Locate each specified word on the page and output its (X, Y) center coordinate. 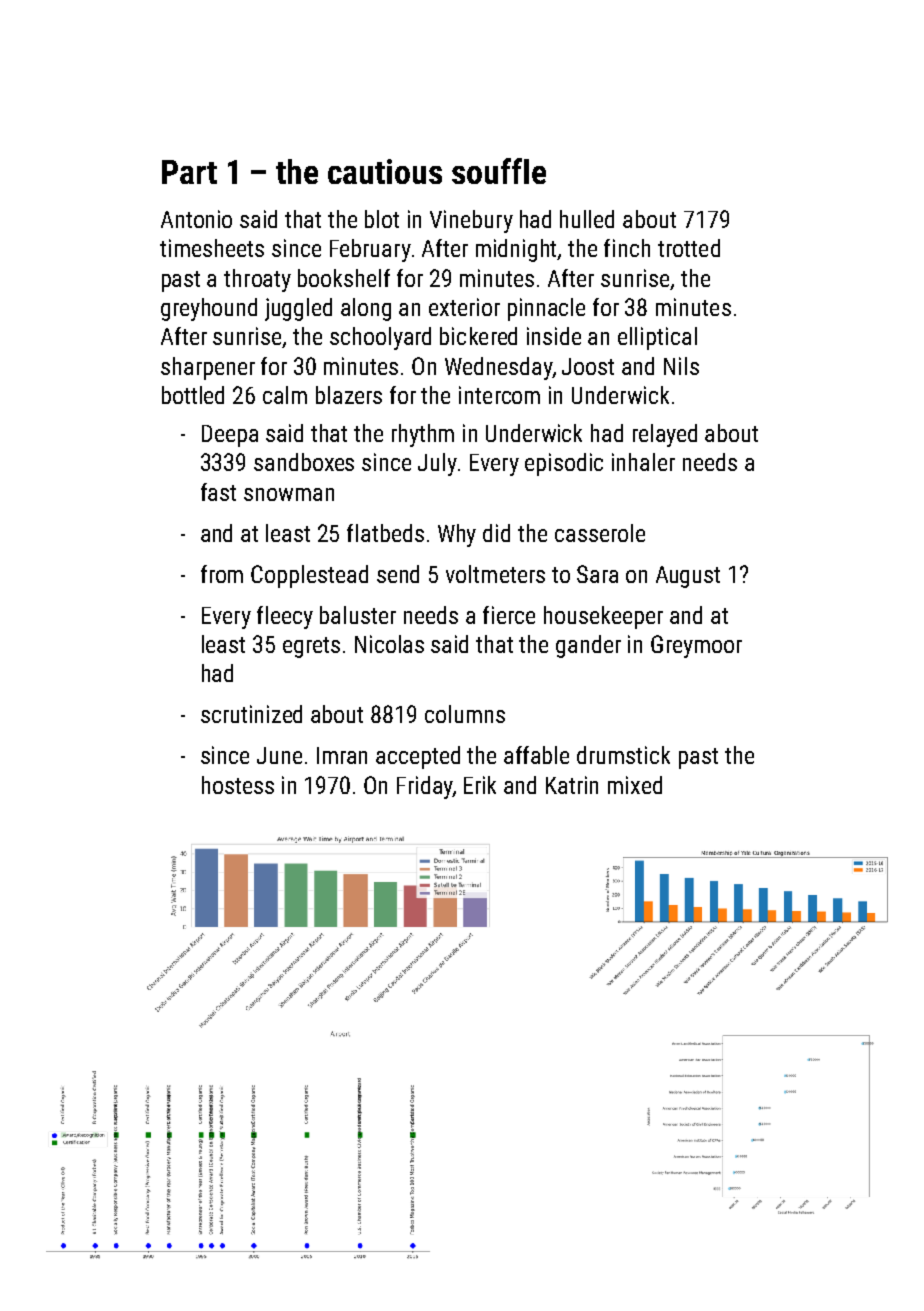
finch (627, 248)
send (398, 574)
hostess (238, 785)
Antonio (196, 219)
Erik (480, 785)
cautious (385, 171)
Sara (597, 574)
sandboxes (304, 462)
